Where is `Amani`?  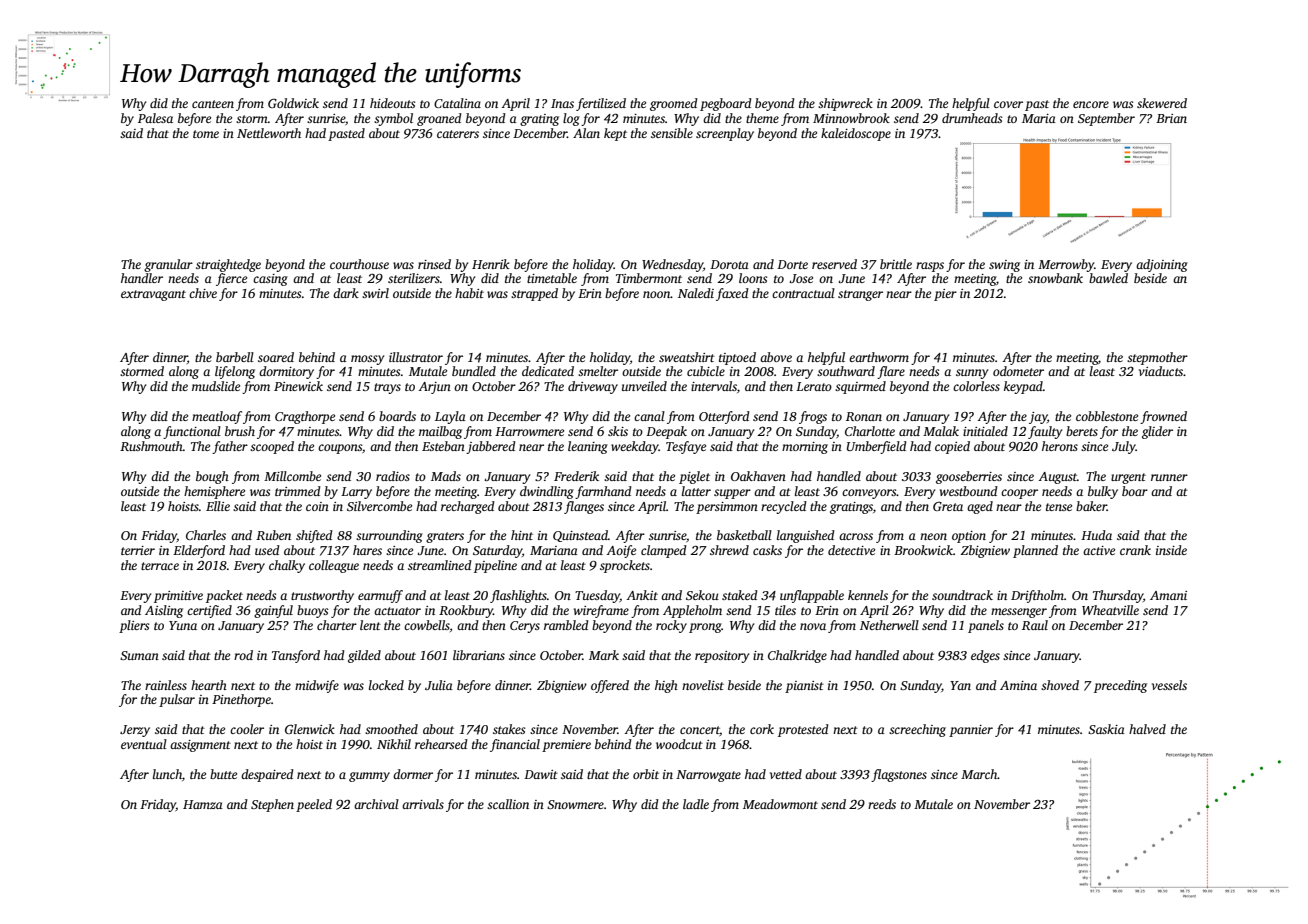 Amani is located at coordinates (1168, 595).
